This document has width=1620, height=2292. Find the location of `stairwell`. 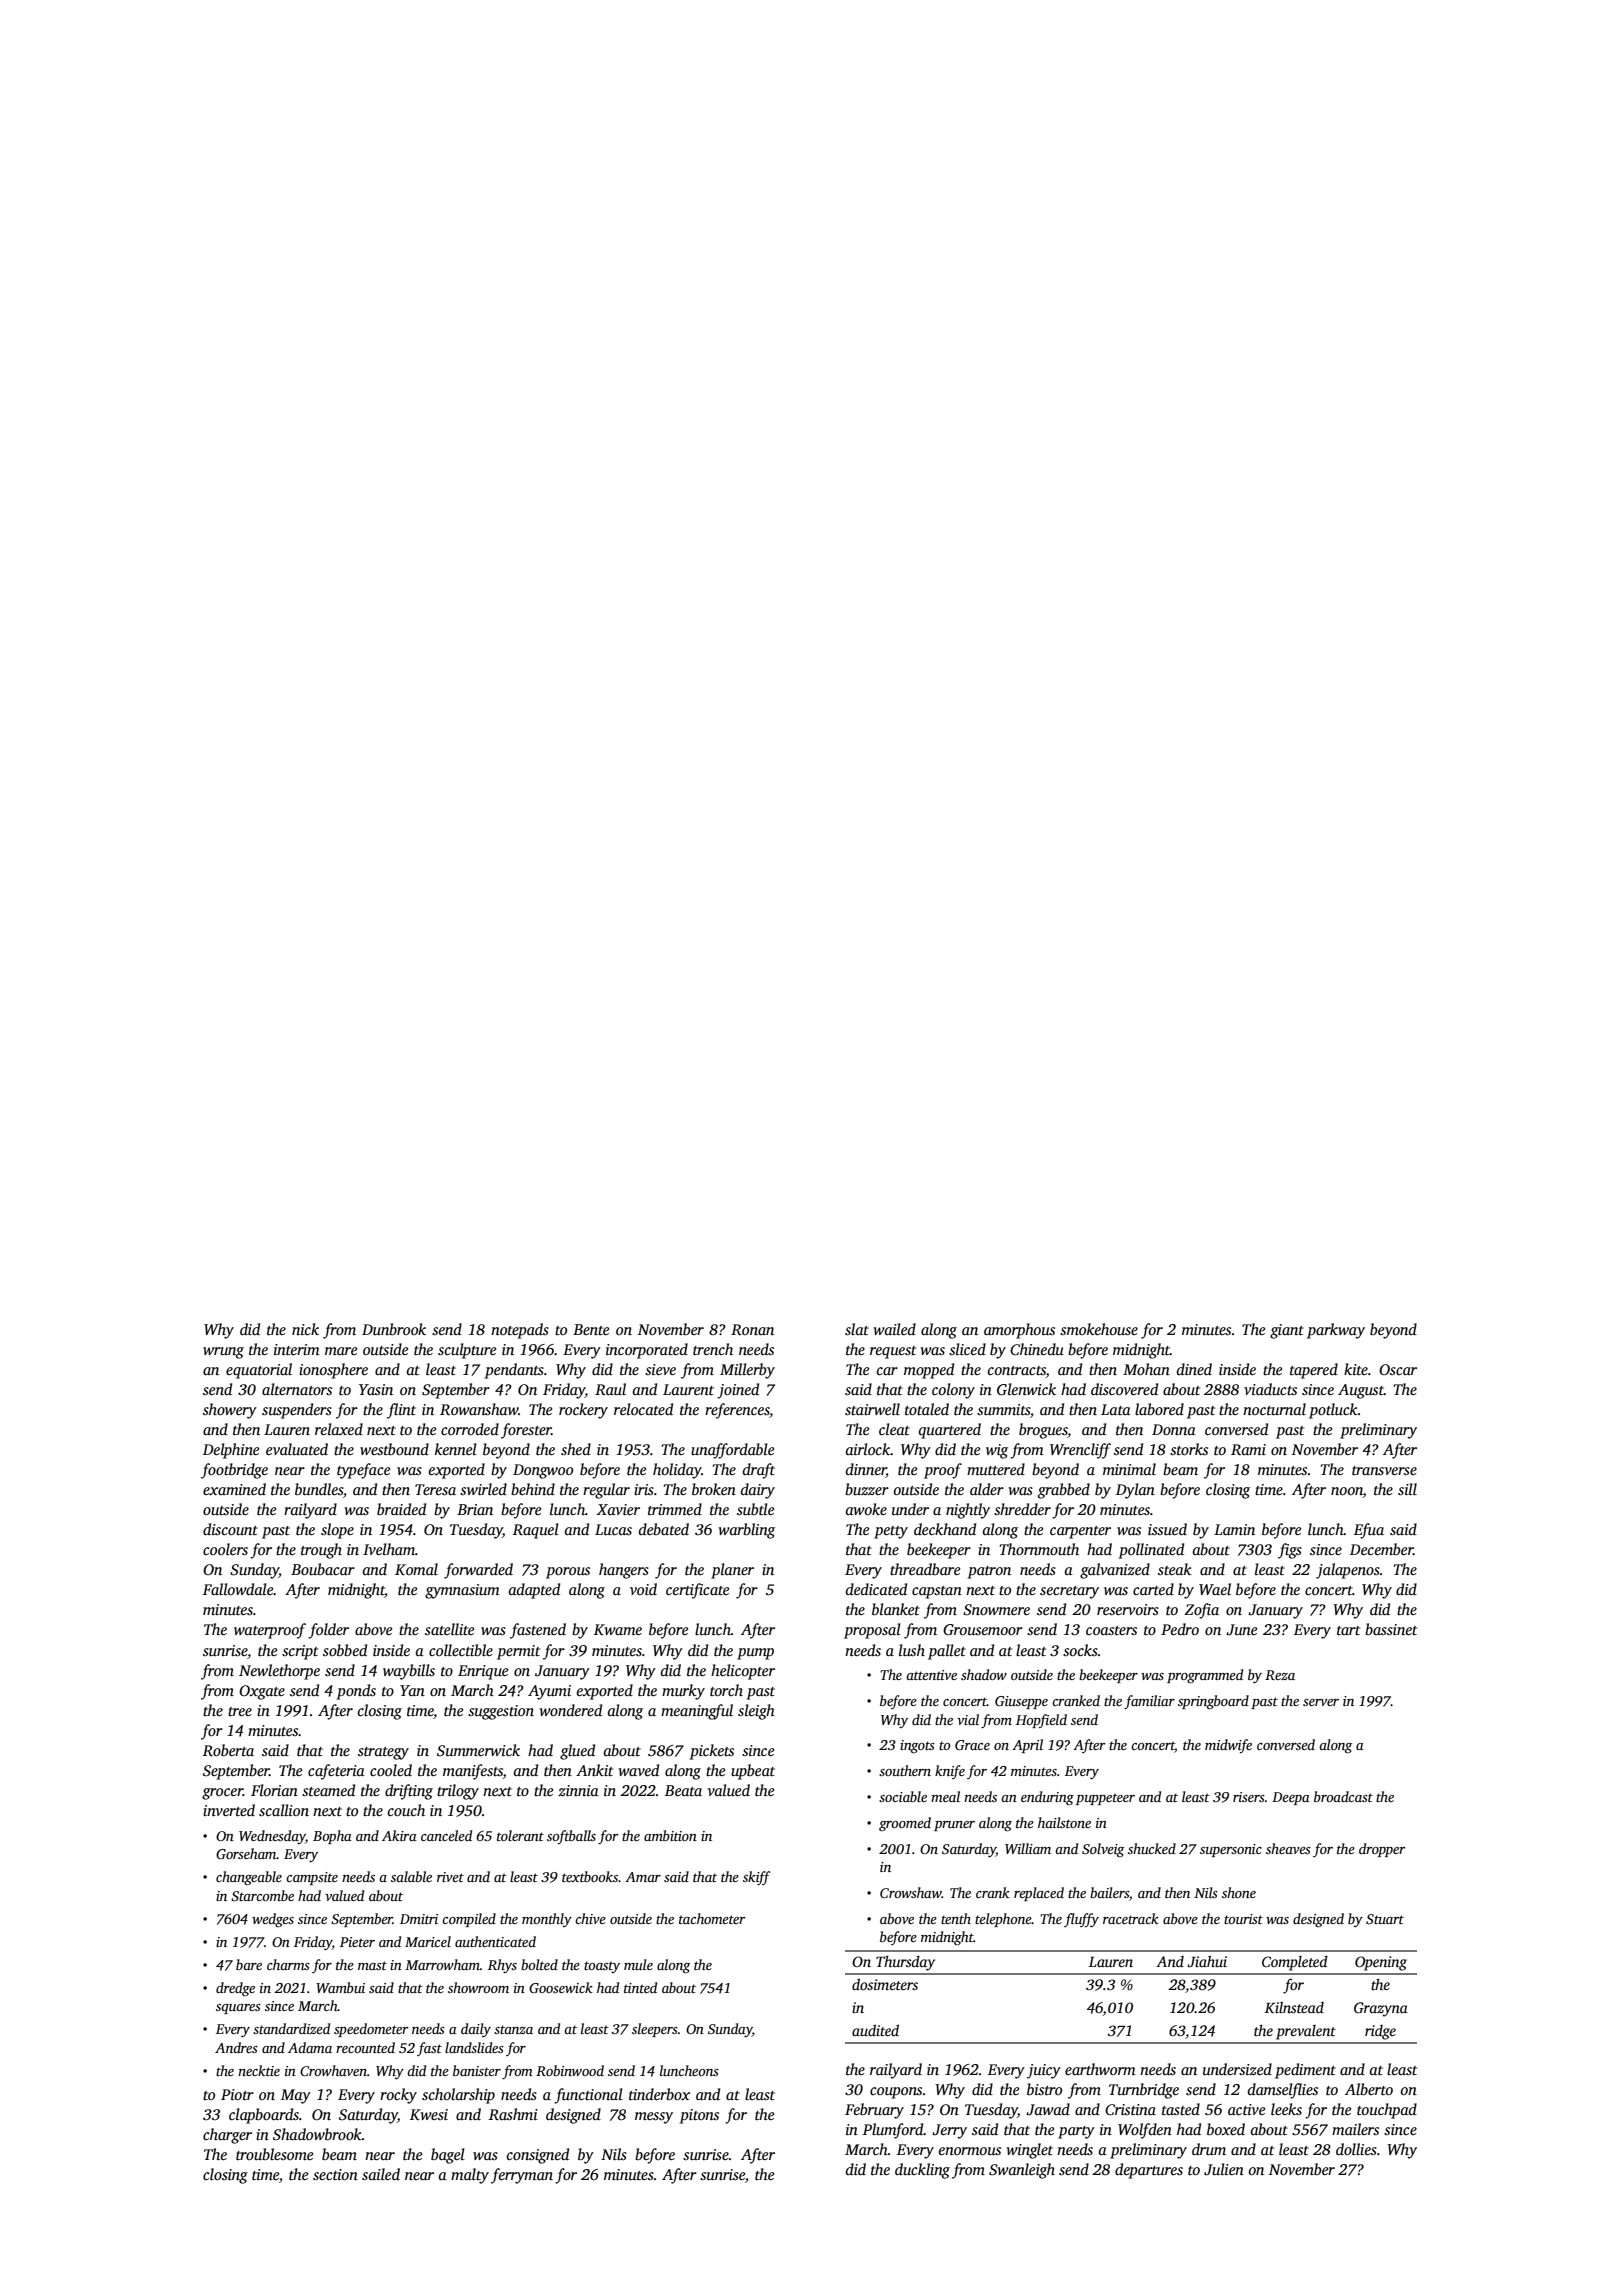

stairwell is located at coordinates (872, 1409).
